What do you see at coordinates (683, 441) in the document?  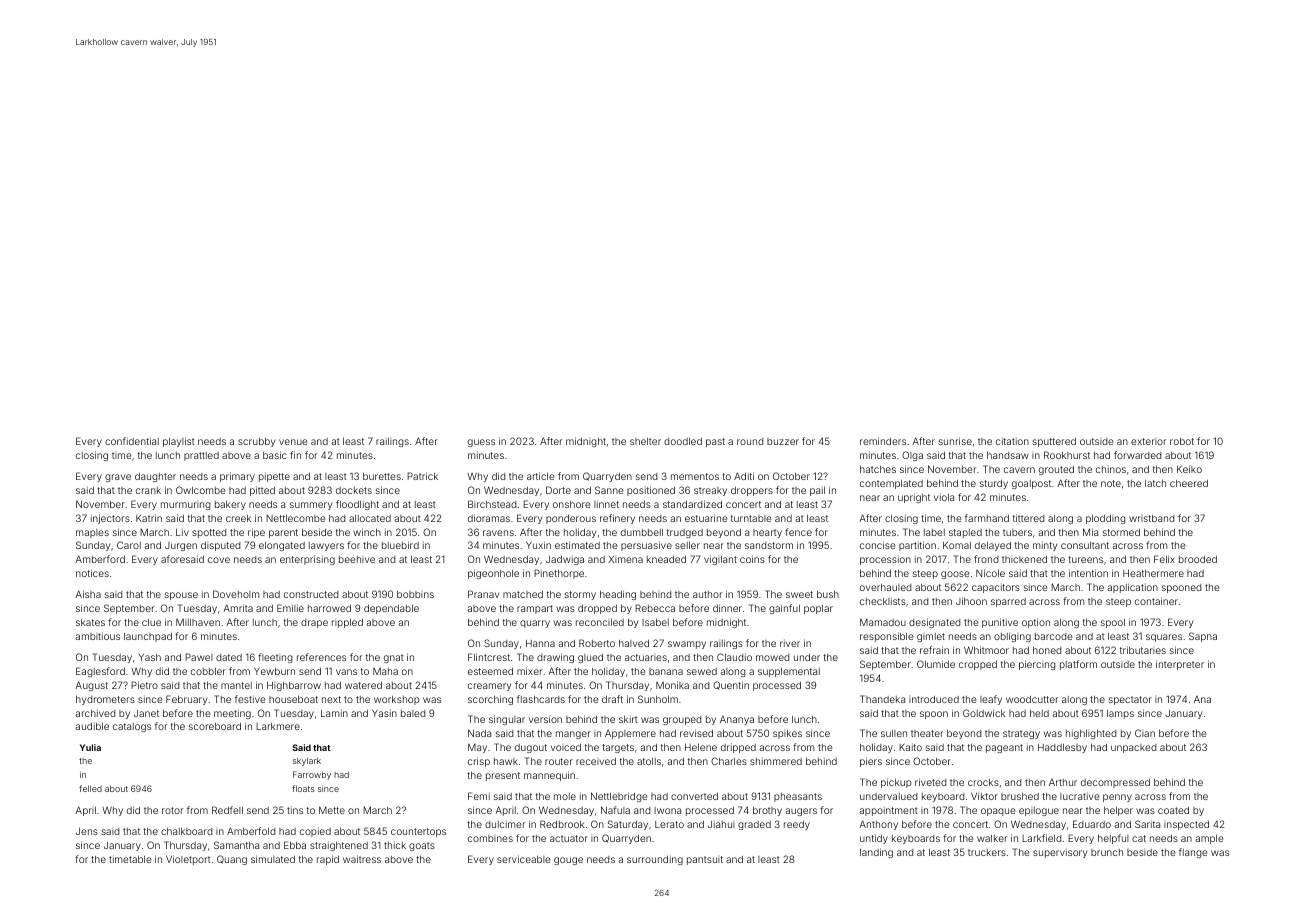 I see `doodled` at bounding box center [683, 441].
